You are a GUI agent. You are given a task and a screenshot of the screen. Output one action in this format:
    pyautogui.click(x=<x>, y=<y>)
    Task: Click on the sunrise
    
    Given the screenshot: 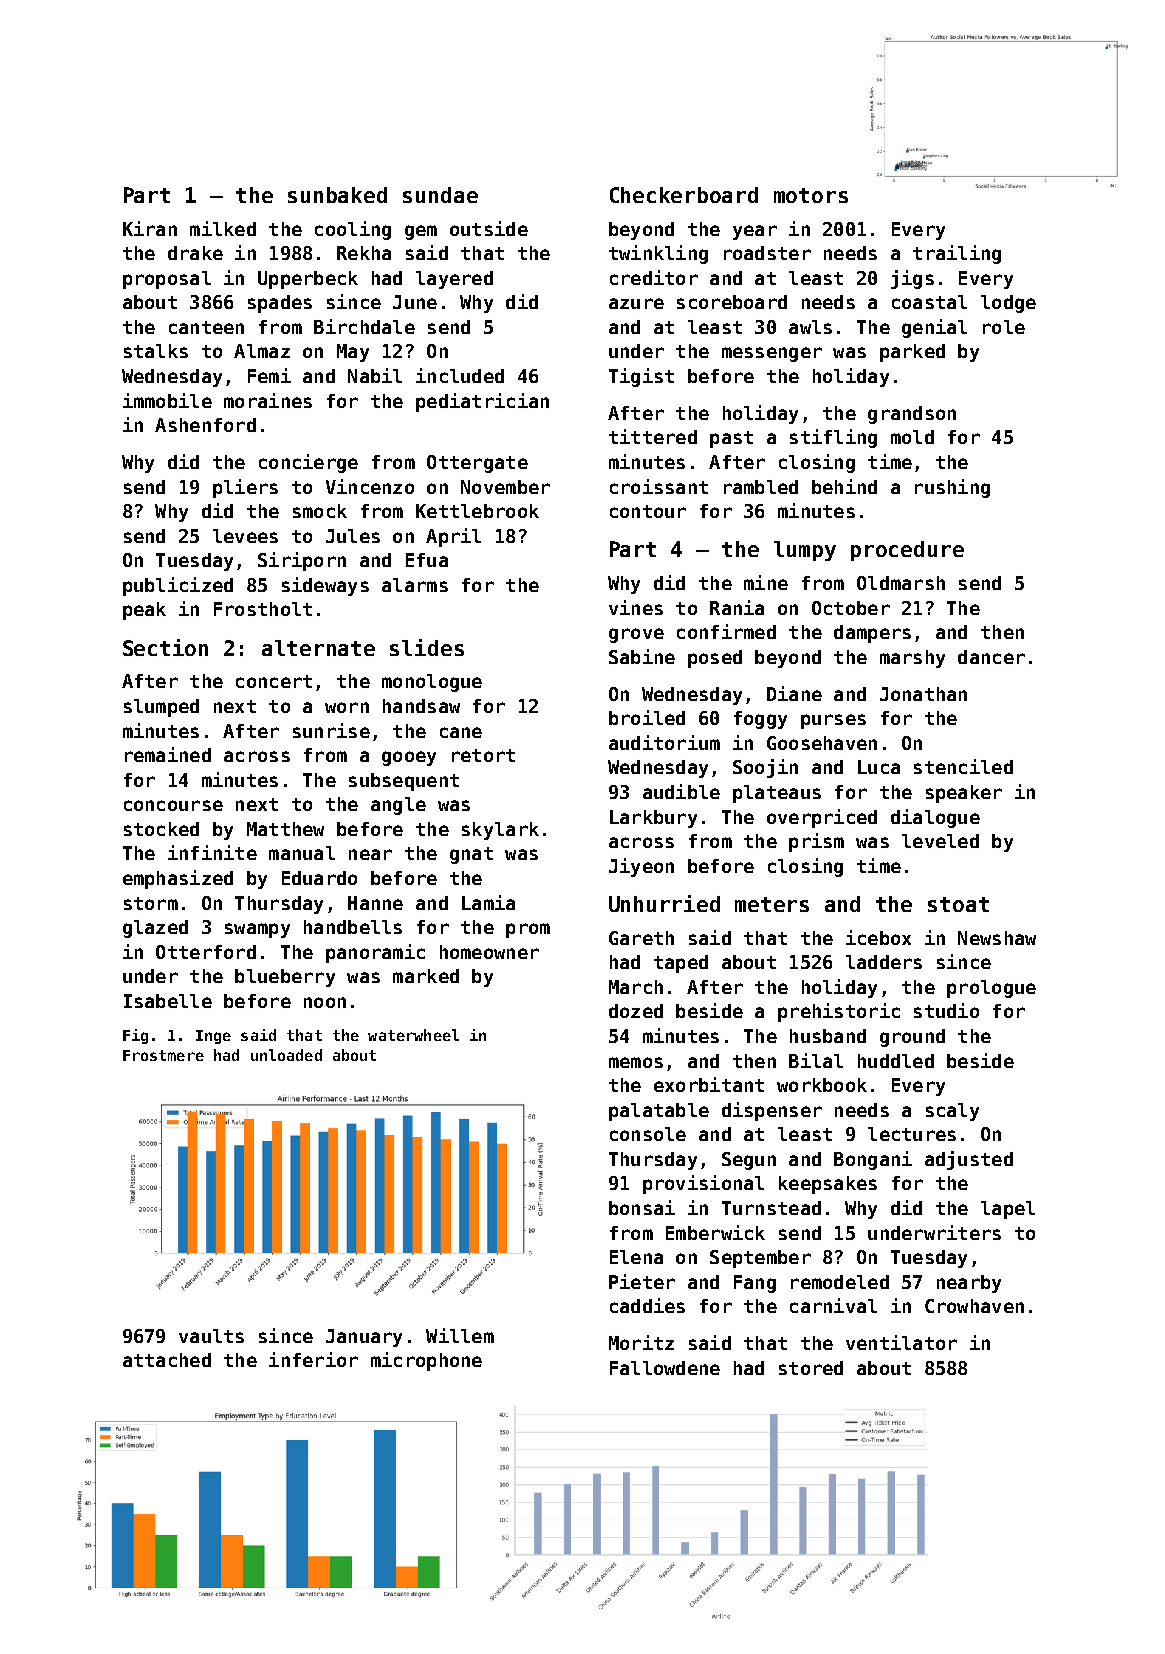 What is the action you would take?
    pyautogui.click(x=331, y=730)
